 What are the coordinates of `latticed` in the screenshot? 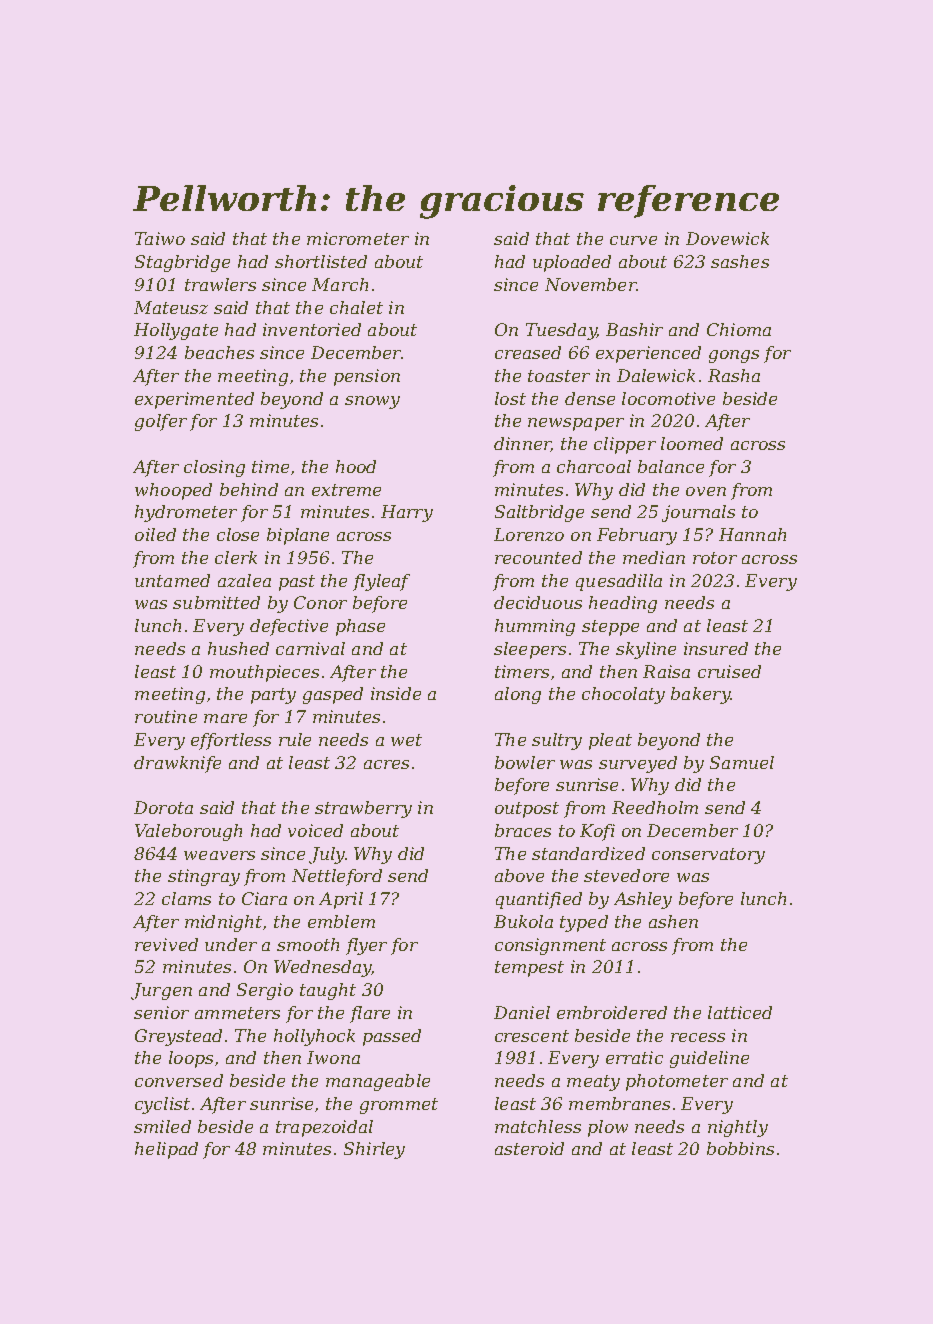 It's located at (740, 1012).
